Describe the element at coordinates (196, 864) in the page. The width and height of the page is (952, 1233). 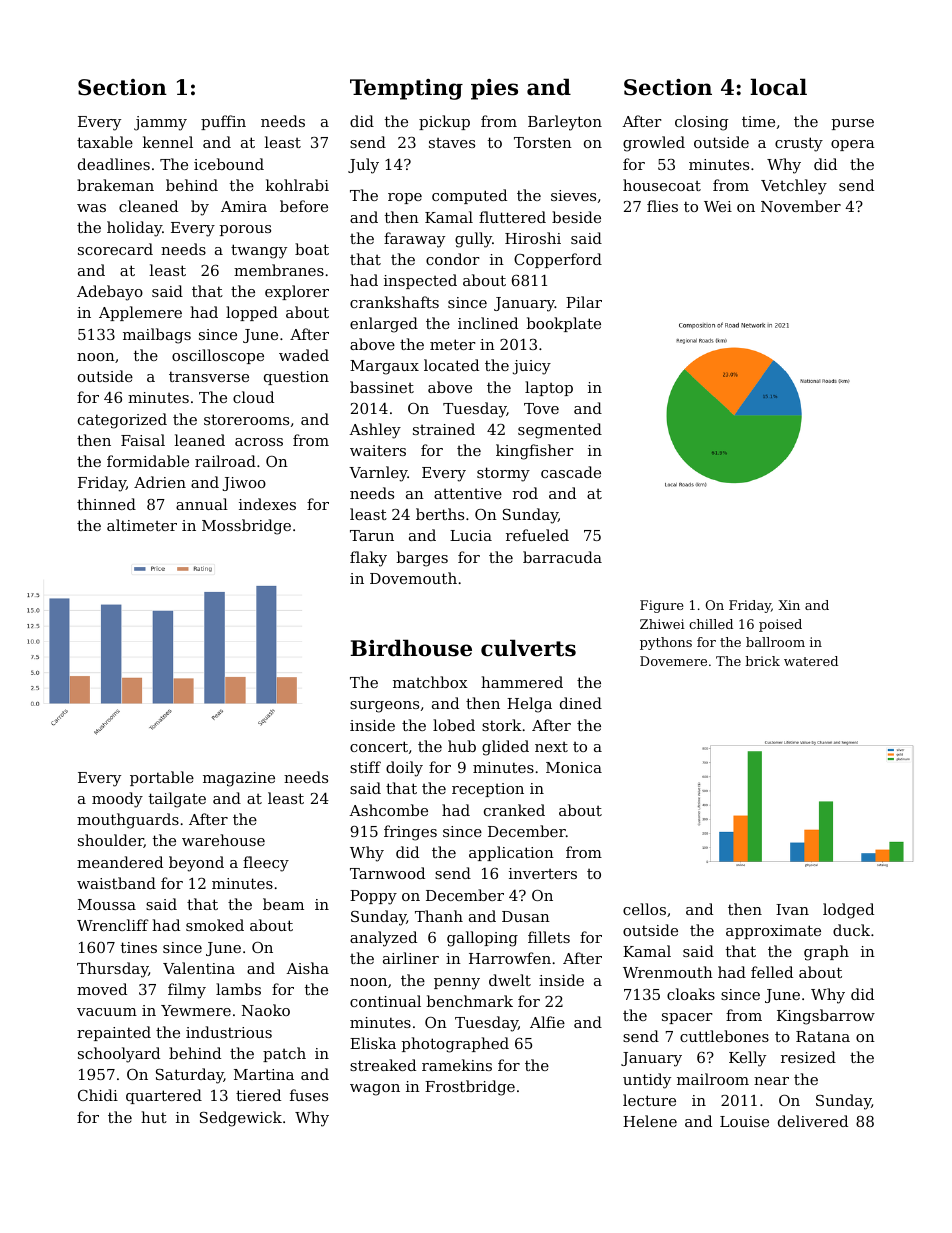
I see `beyond` at that location.
